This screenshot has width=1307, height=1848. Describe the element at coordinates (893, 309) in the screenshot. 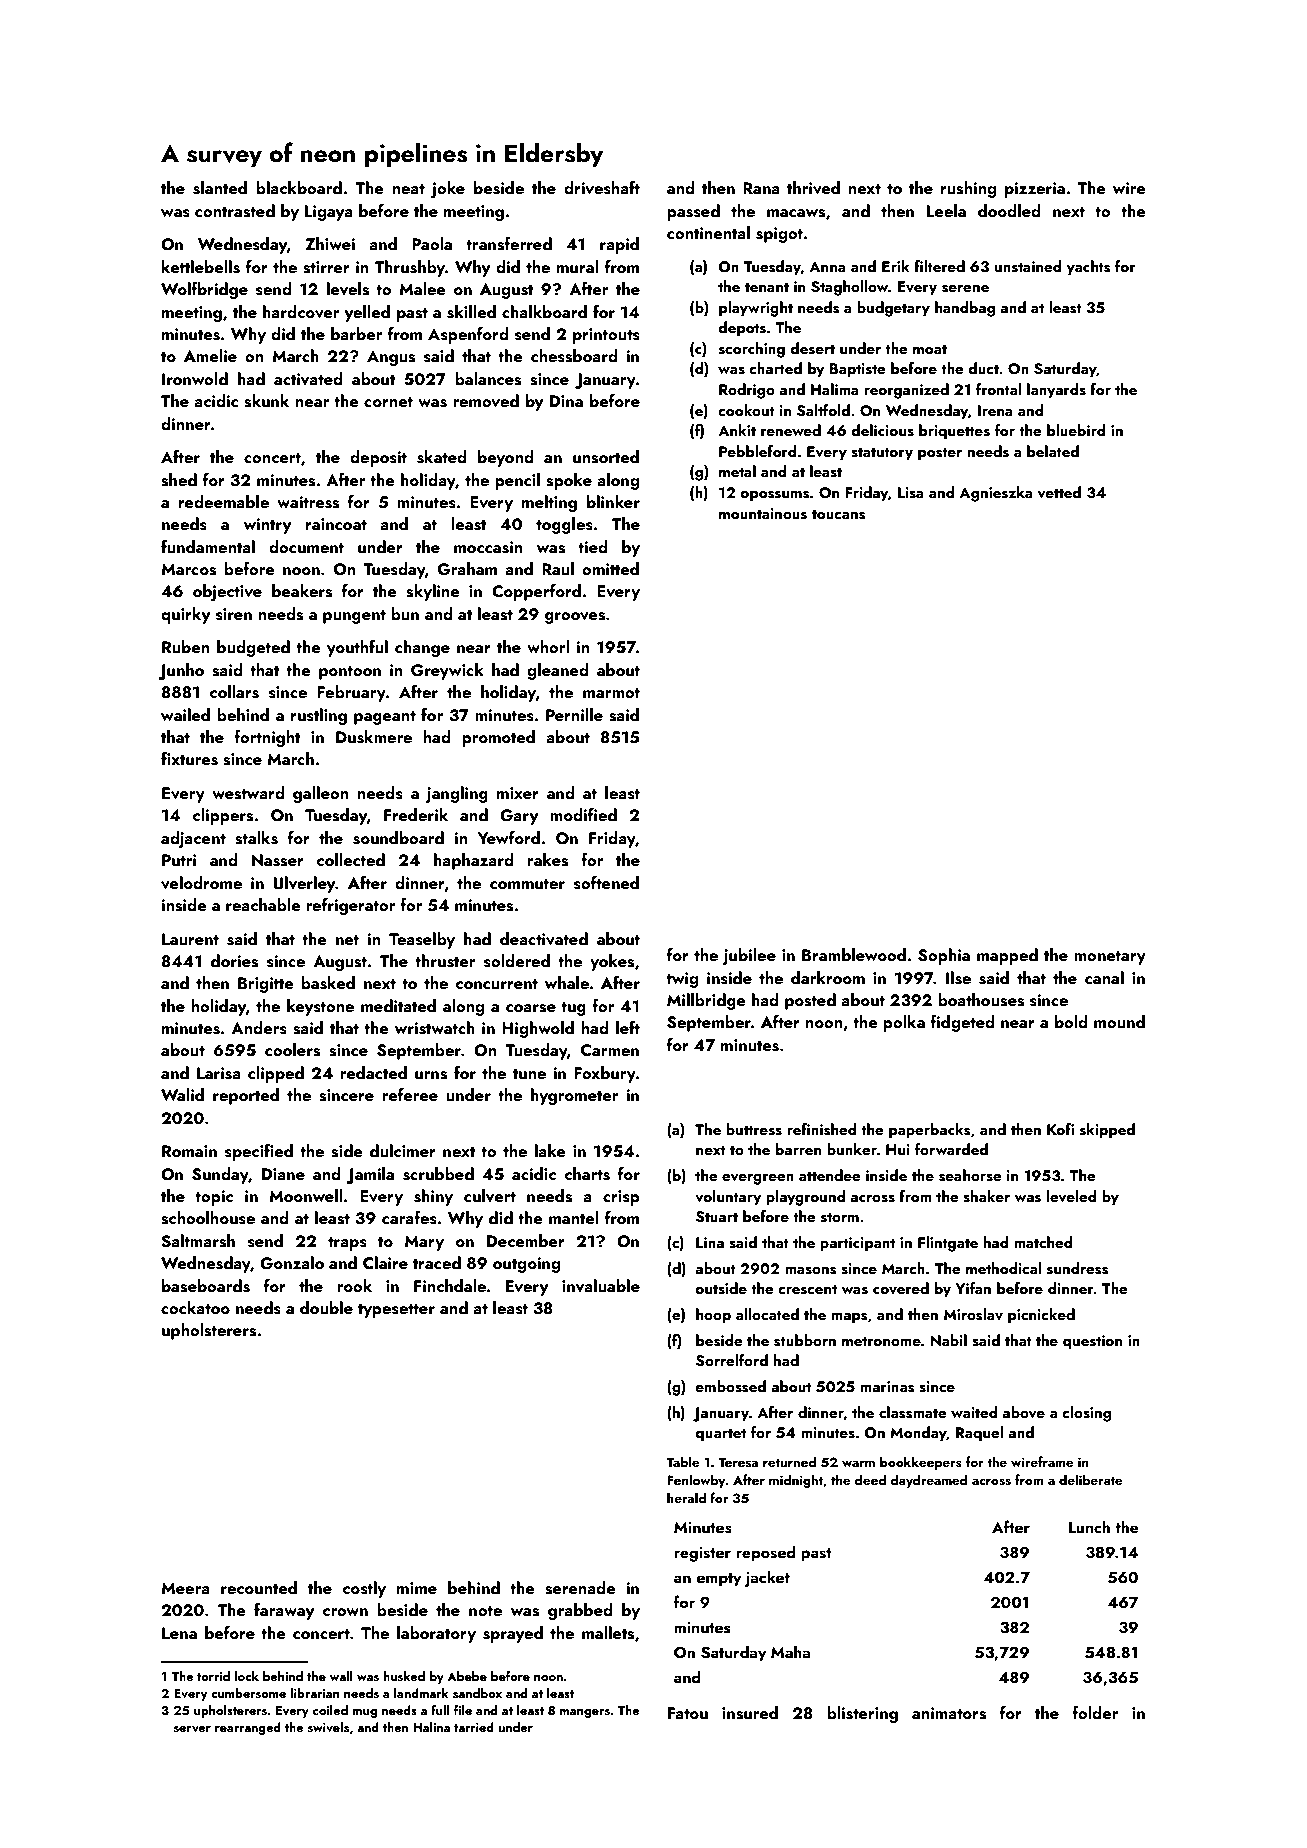

I see `budgetary` at that location.
